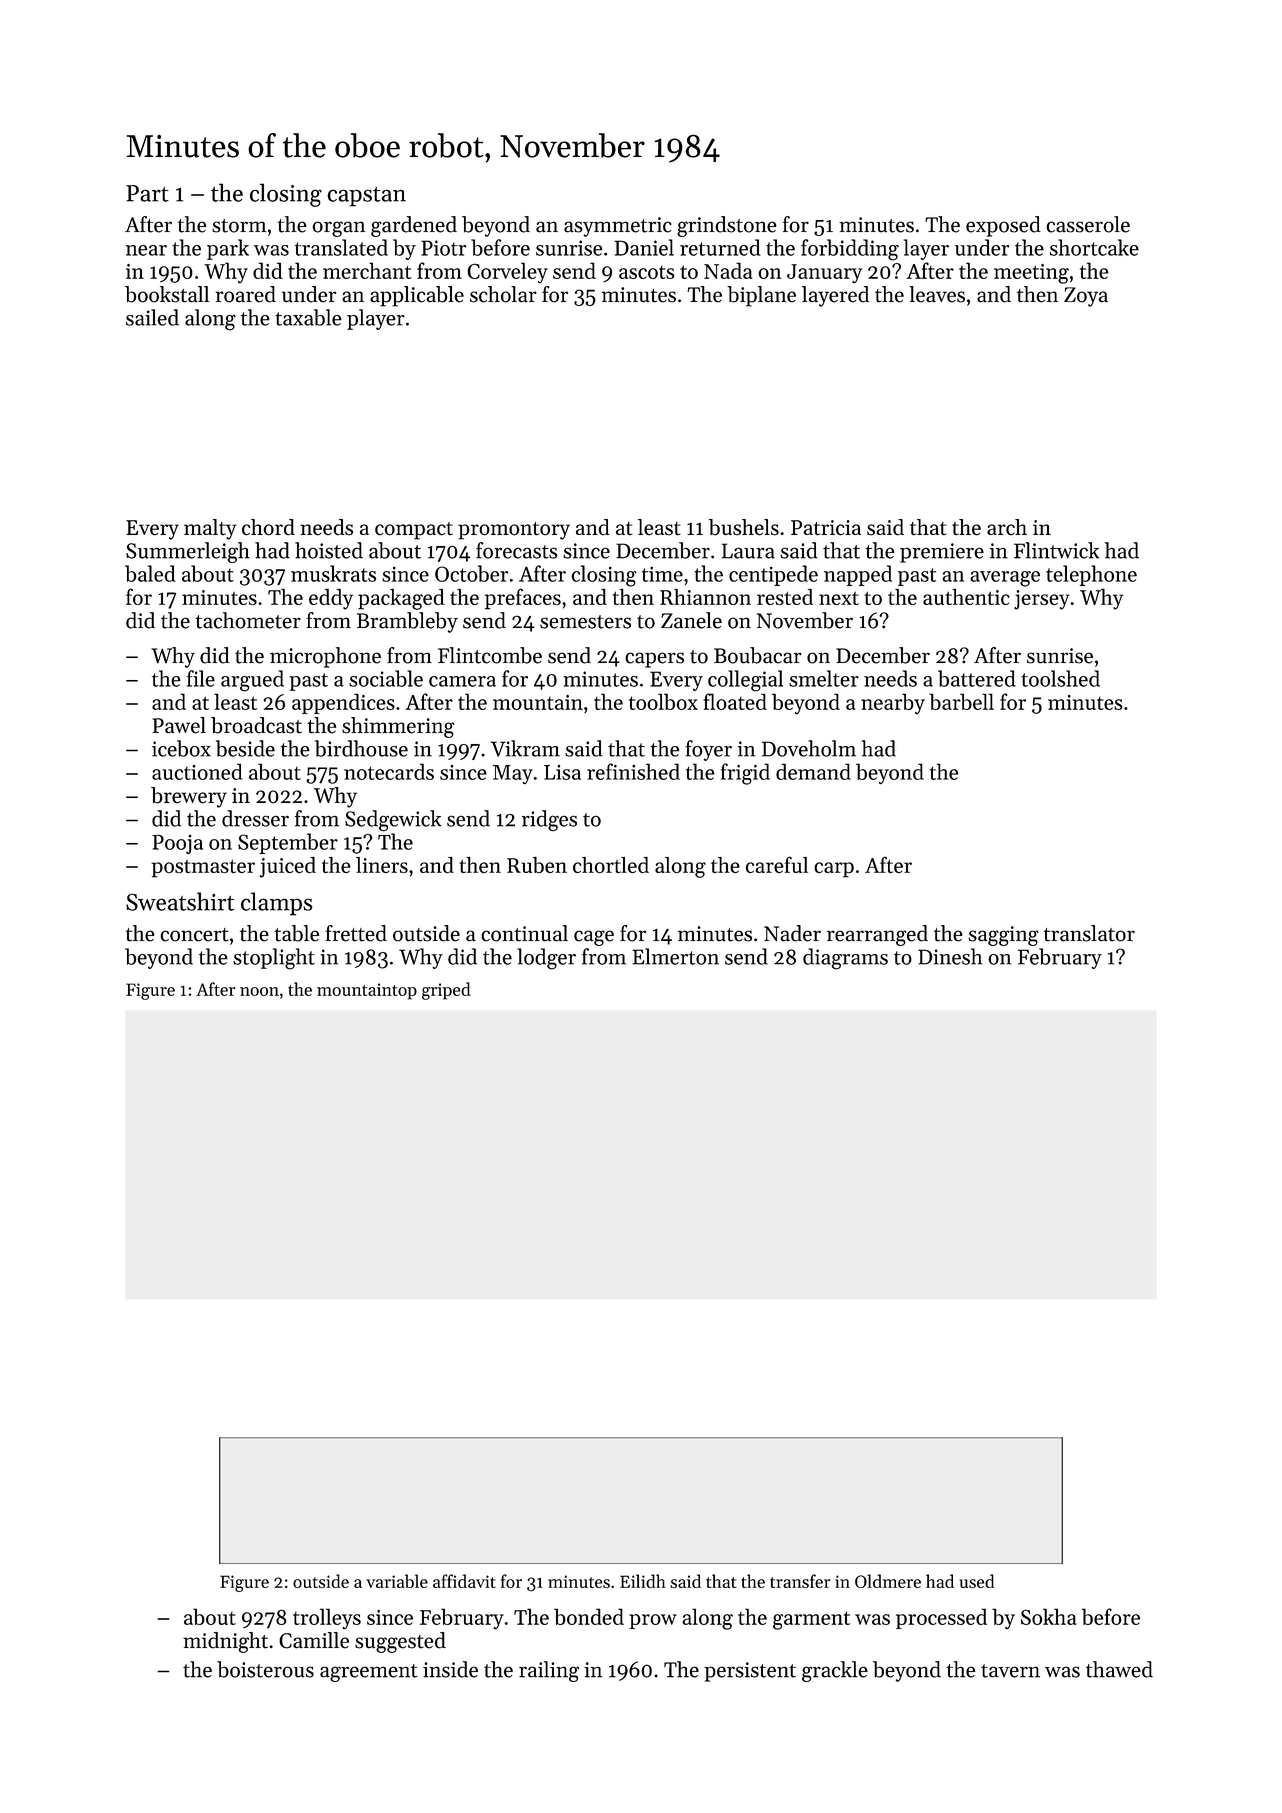 Image resolution: width=1282 pixels, height=1813 pixels. Describe the element at coordinates (1060, 678) in the screenshot. I see `toolshed` at that location.
